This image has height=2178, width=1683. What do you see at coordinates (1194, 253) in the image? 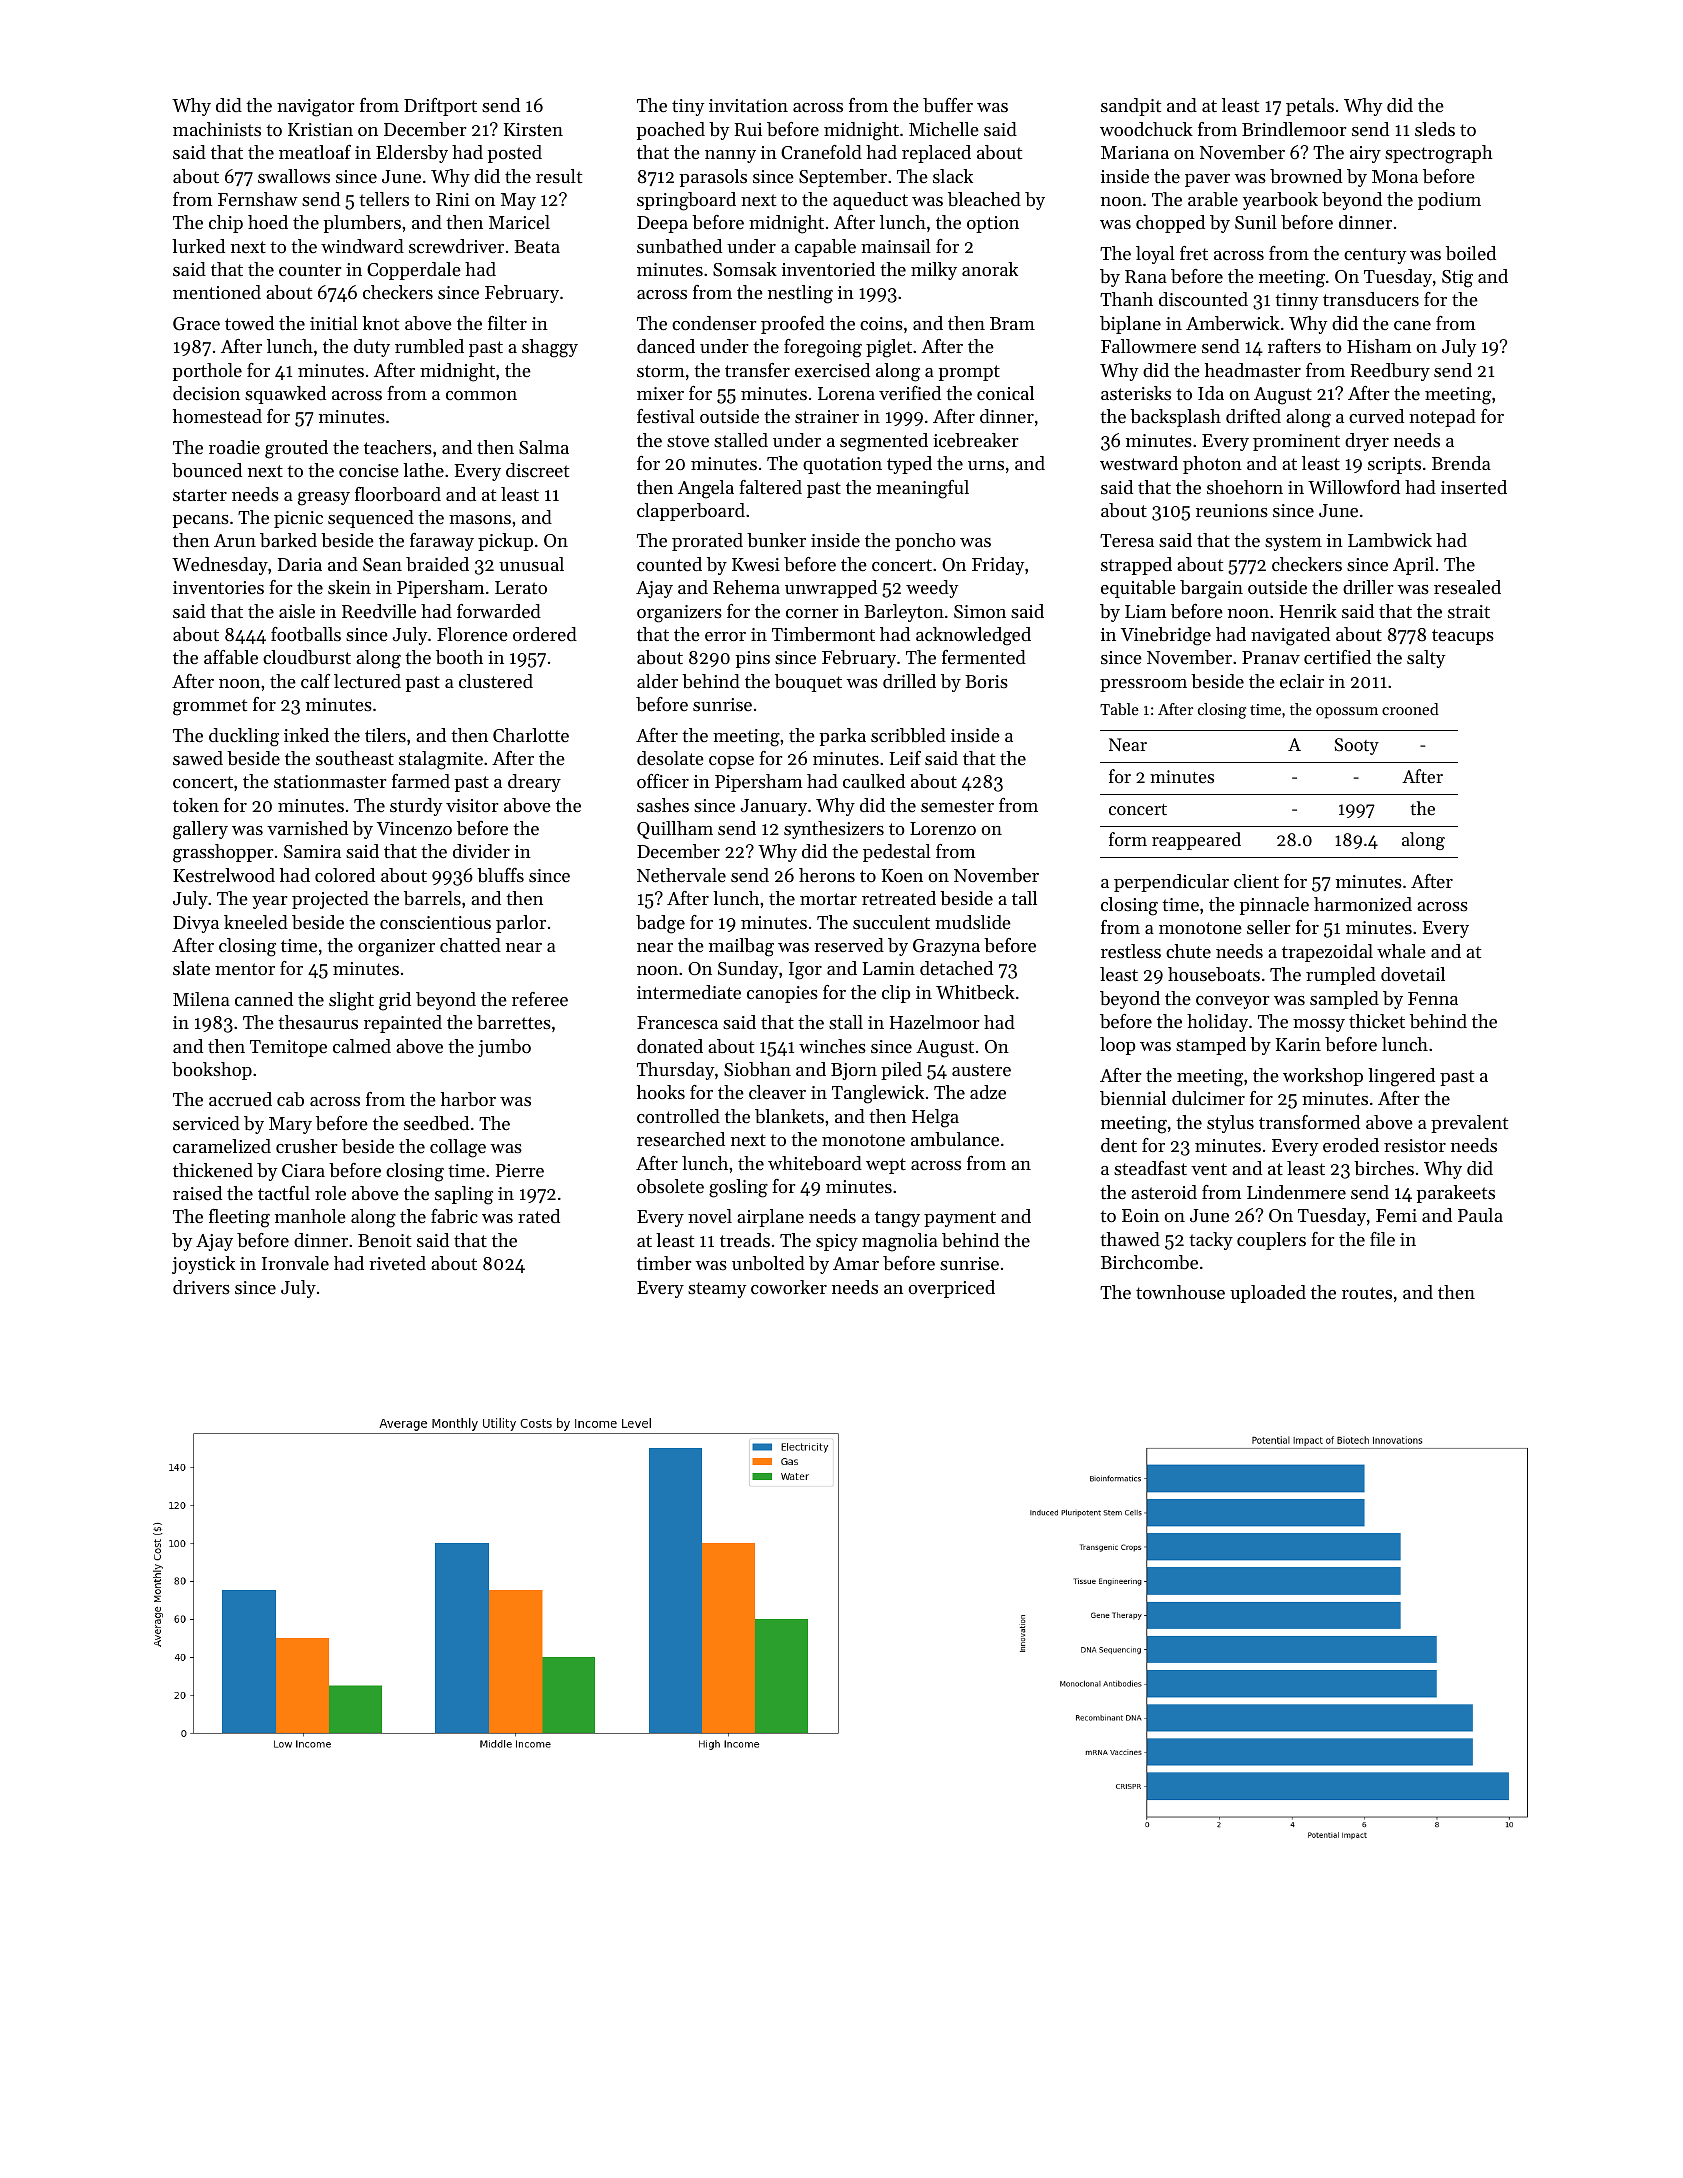
I see `fret` at bounding box center [1194, 253].
